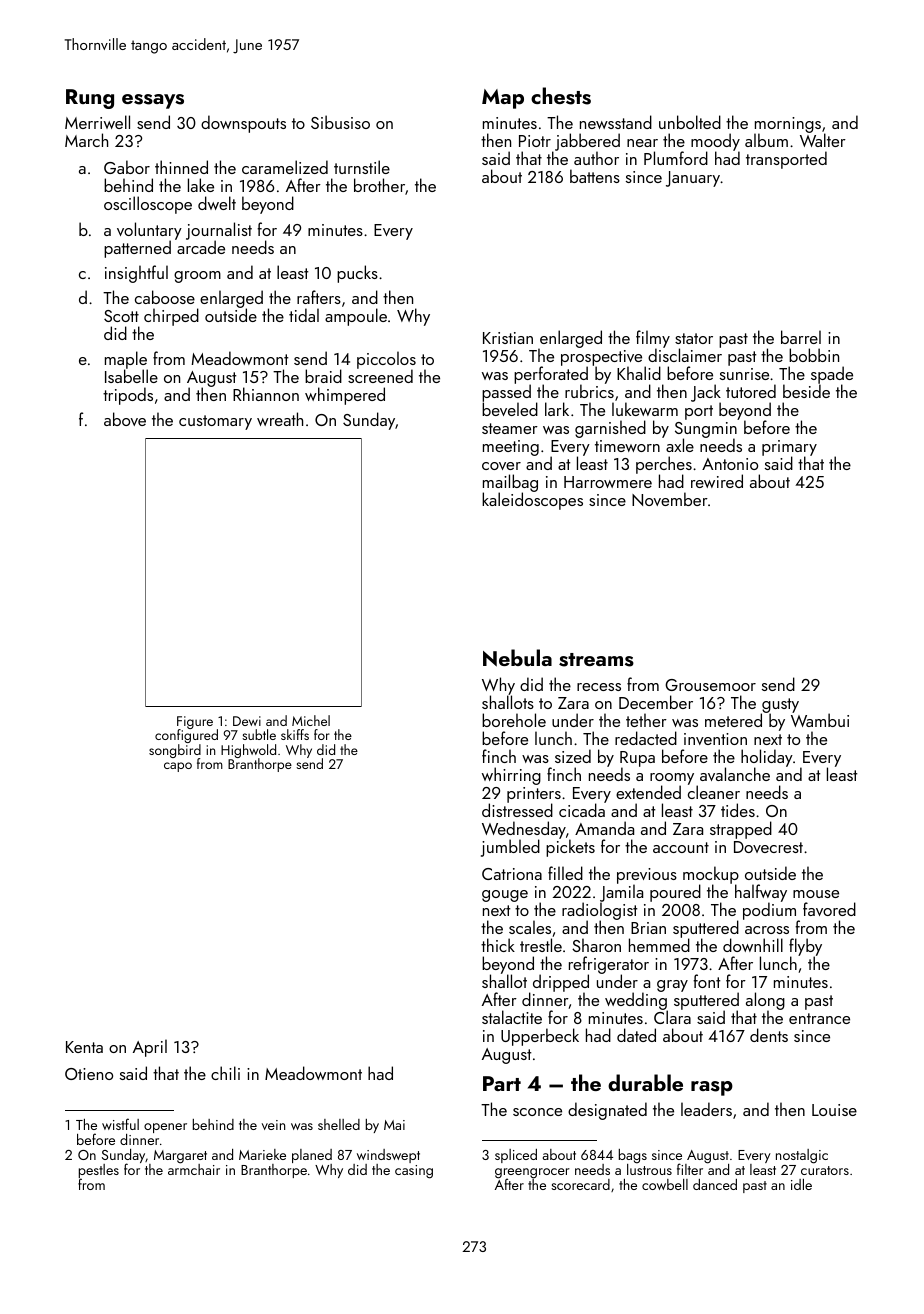  Describe the element at coordinates (414, 1172) in the screenshot. I see `casing` at that location.
